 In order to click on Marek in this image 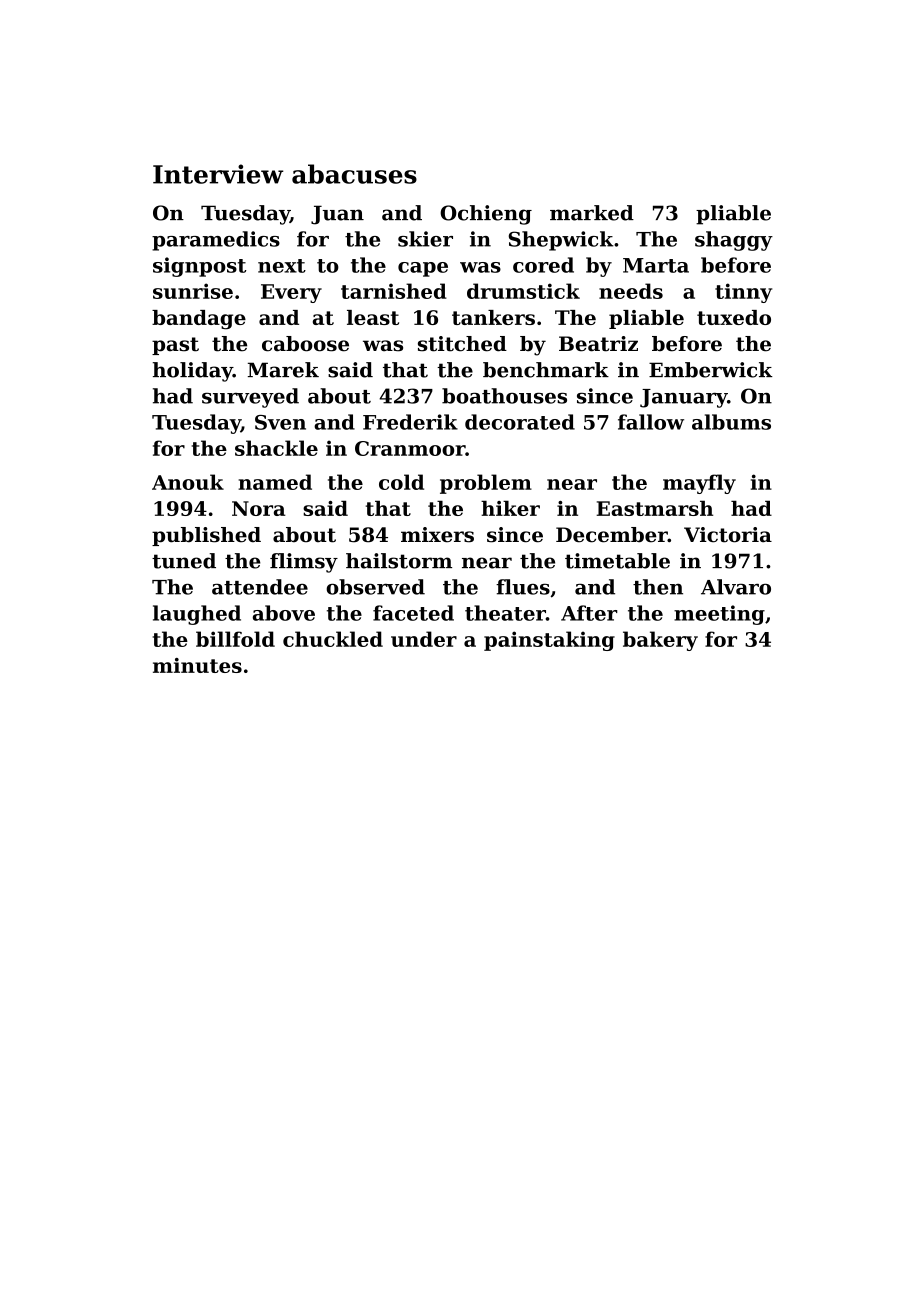, I will do `click(283, 370)`.
